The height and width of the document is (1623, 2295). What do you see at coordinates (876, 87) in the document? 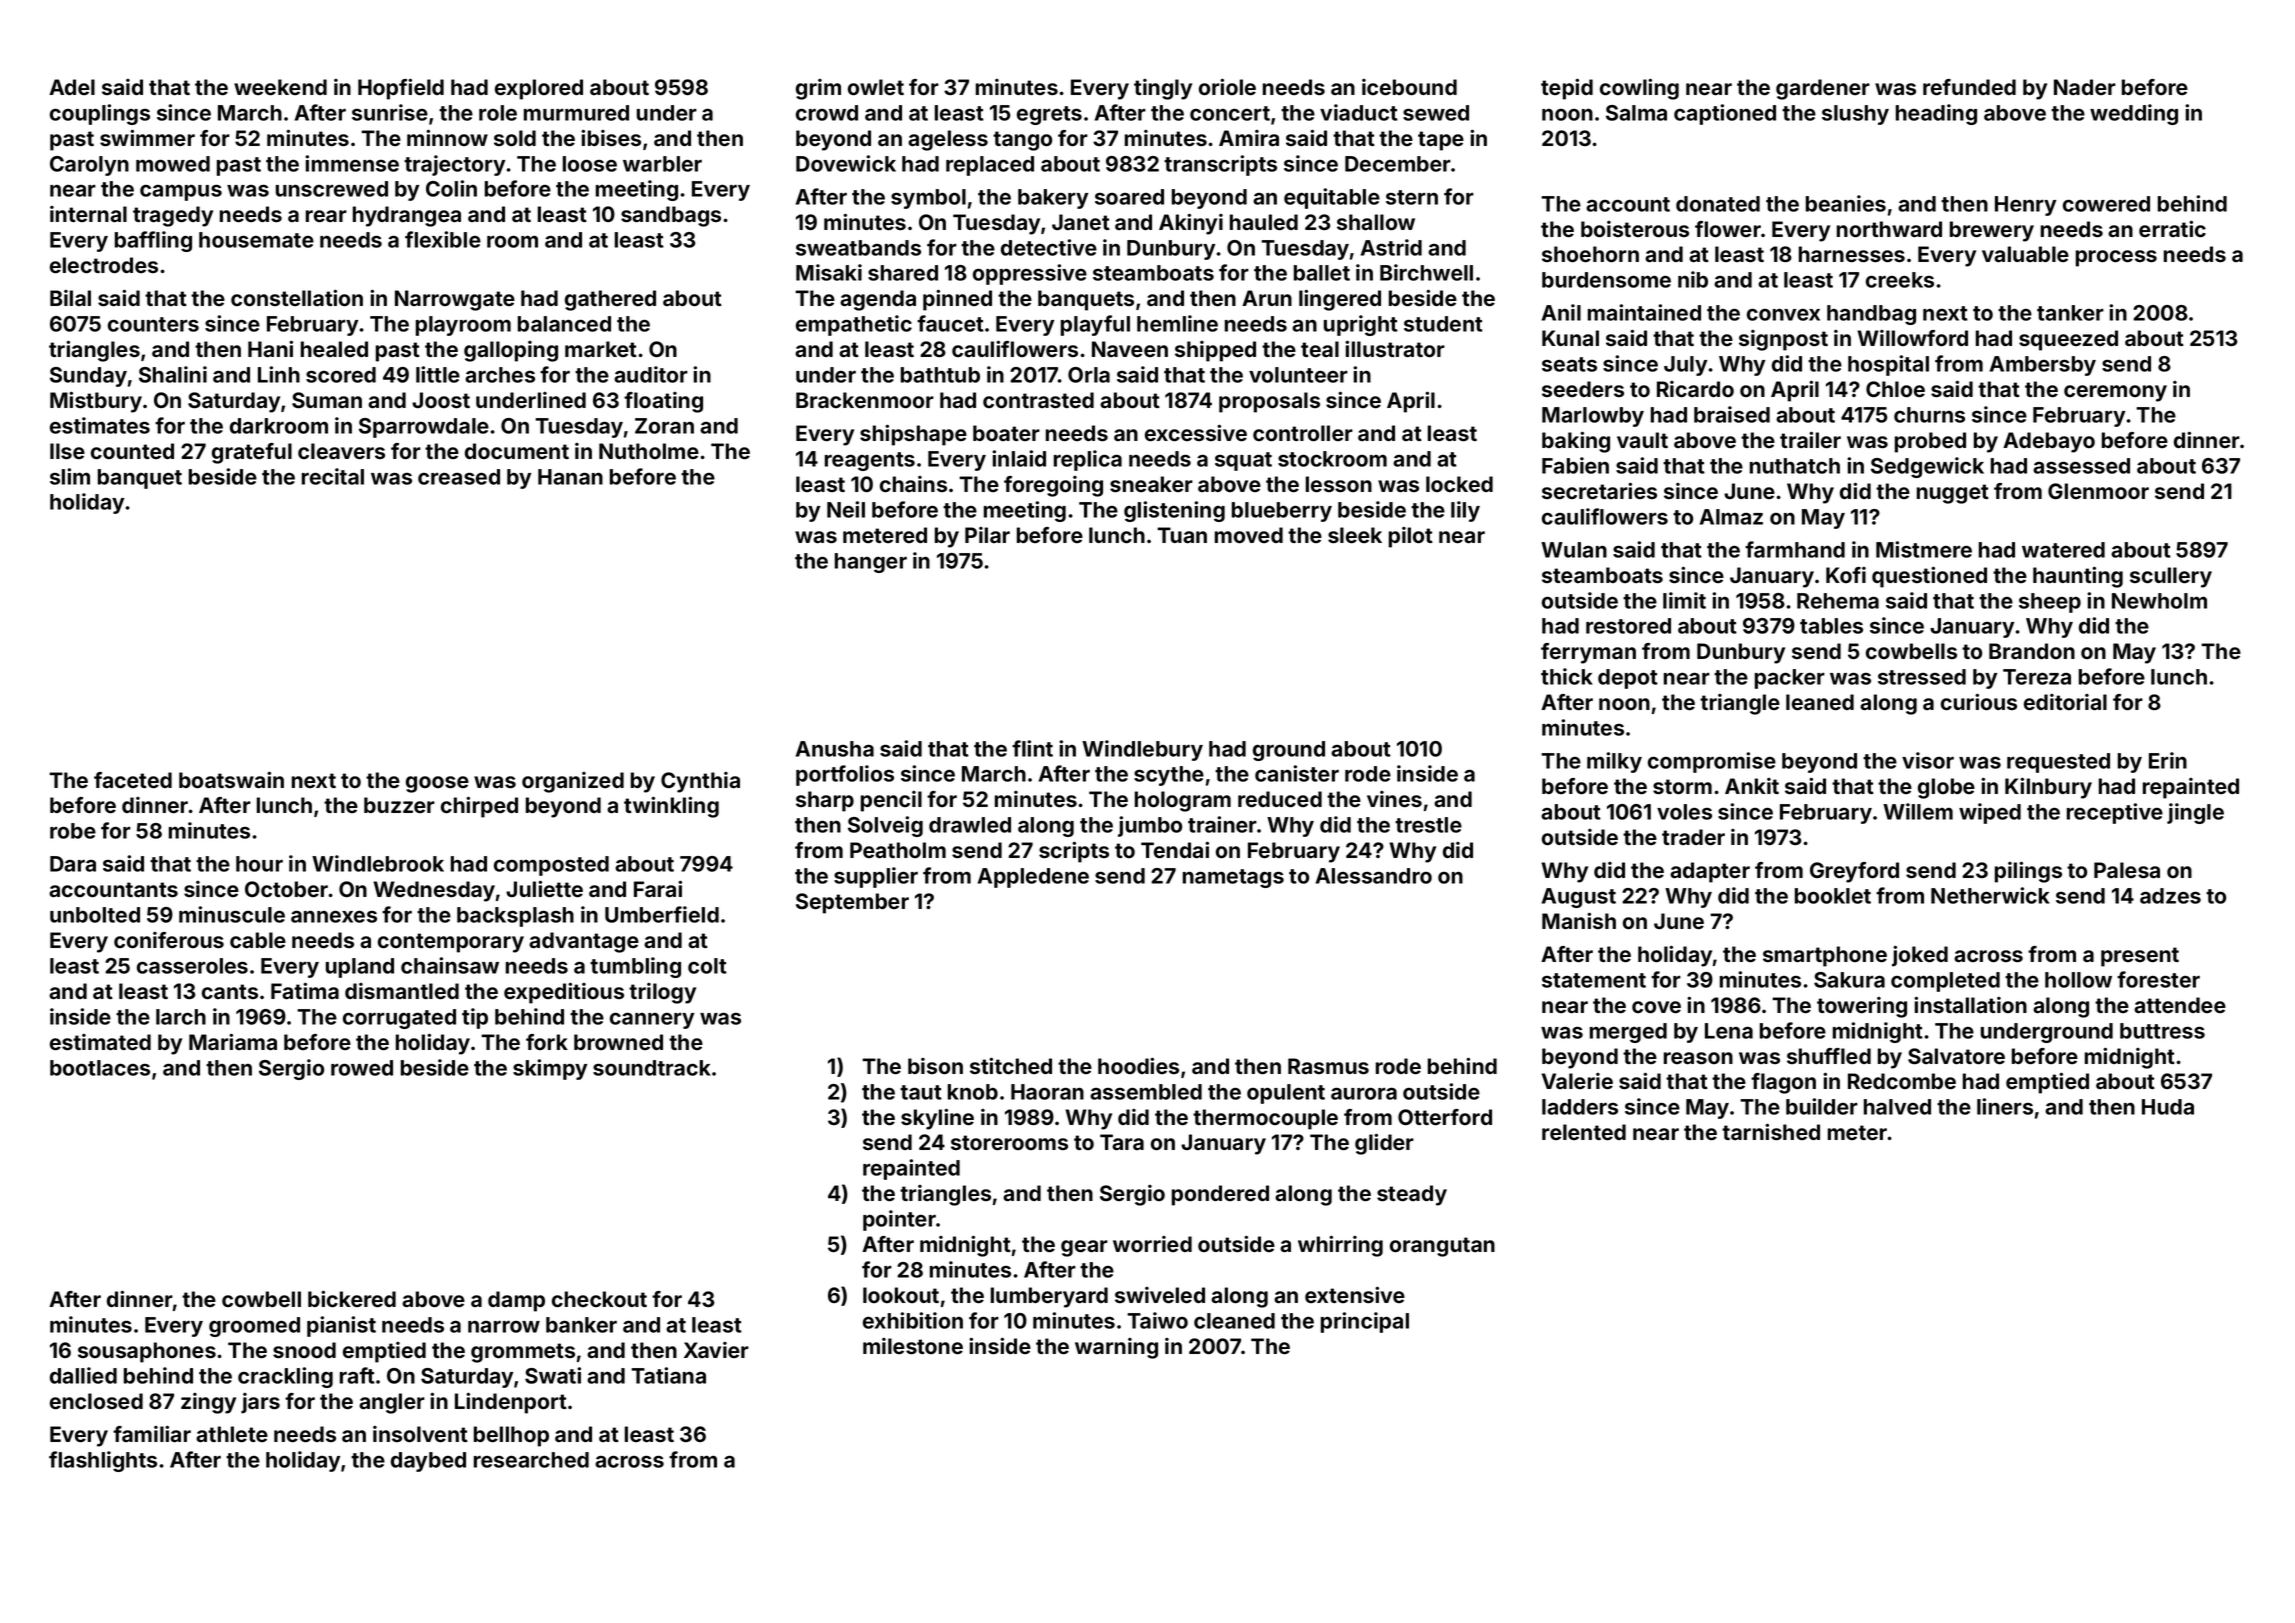
I see `owlet` at bounding box center [876, 87].
